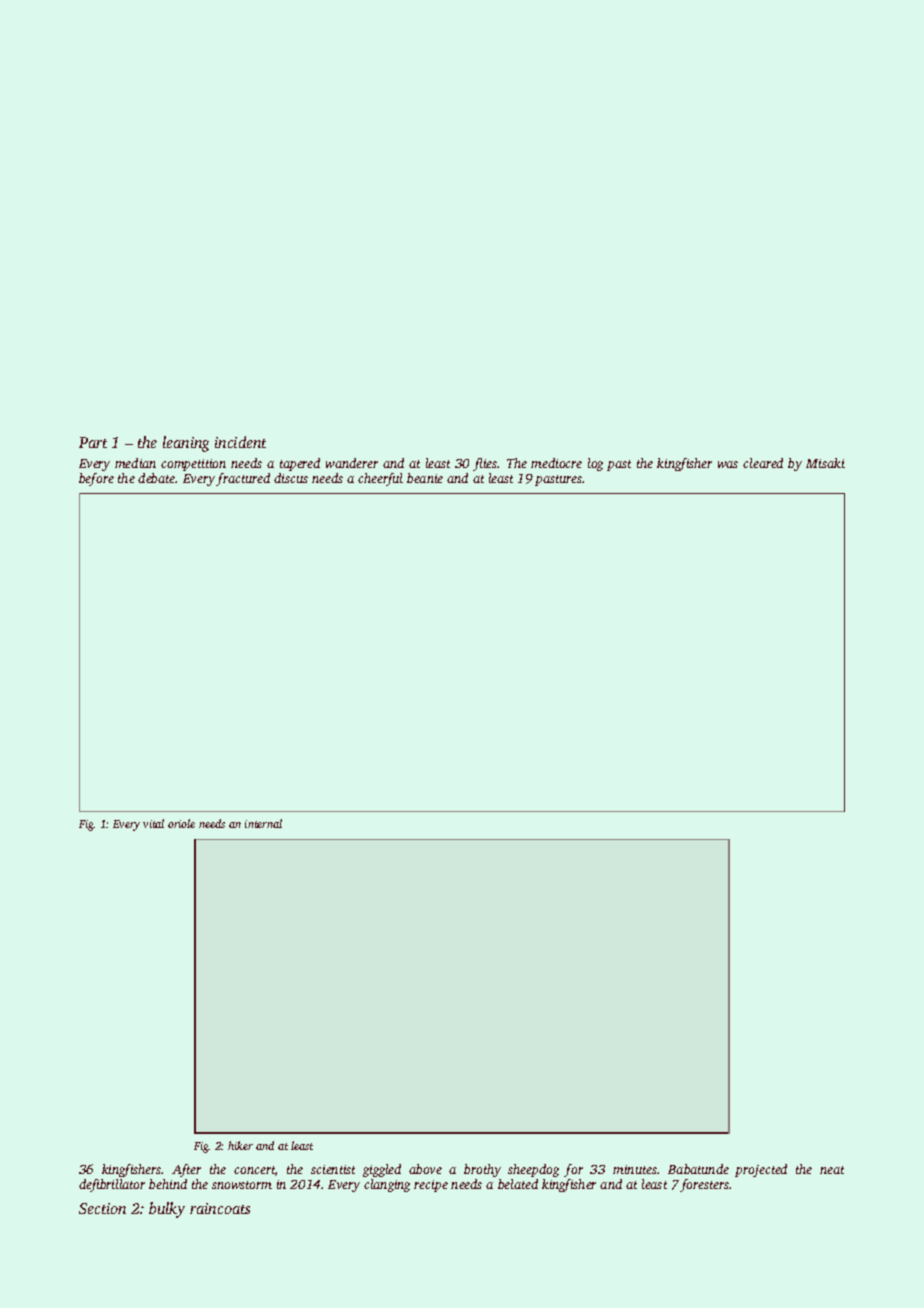 The image size is (924, 1308). Describe the element at coordinates (825, 463) in the document. I see `Misaki` at that location.
